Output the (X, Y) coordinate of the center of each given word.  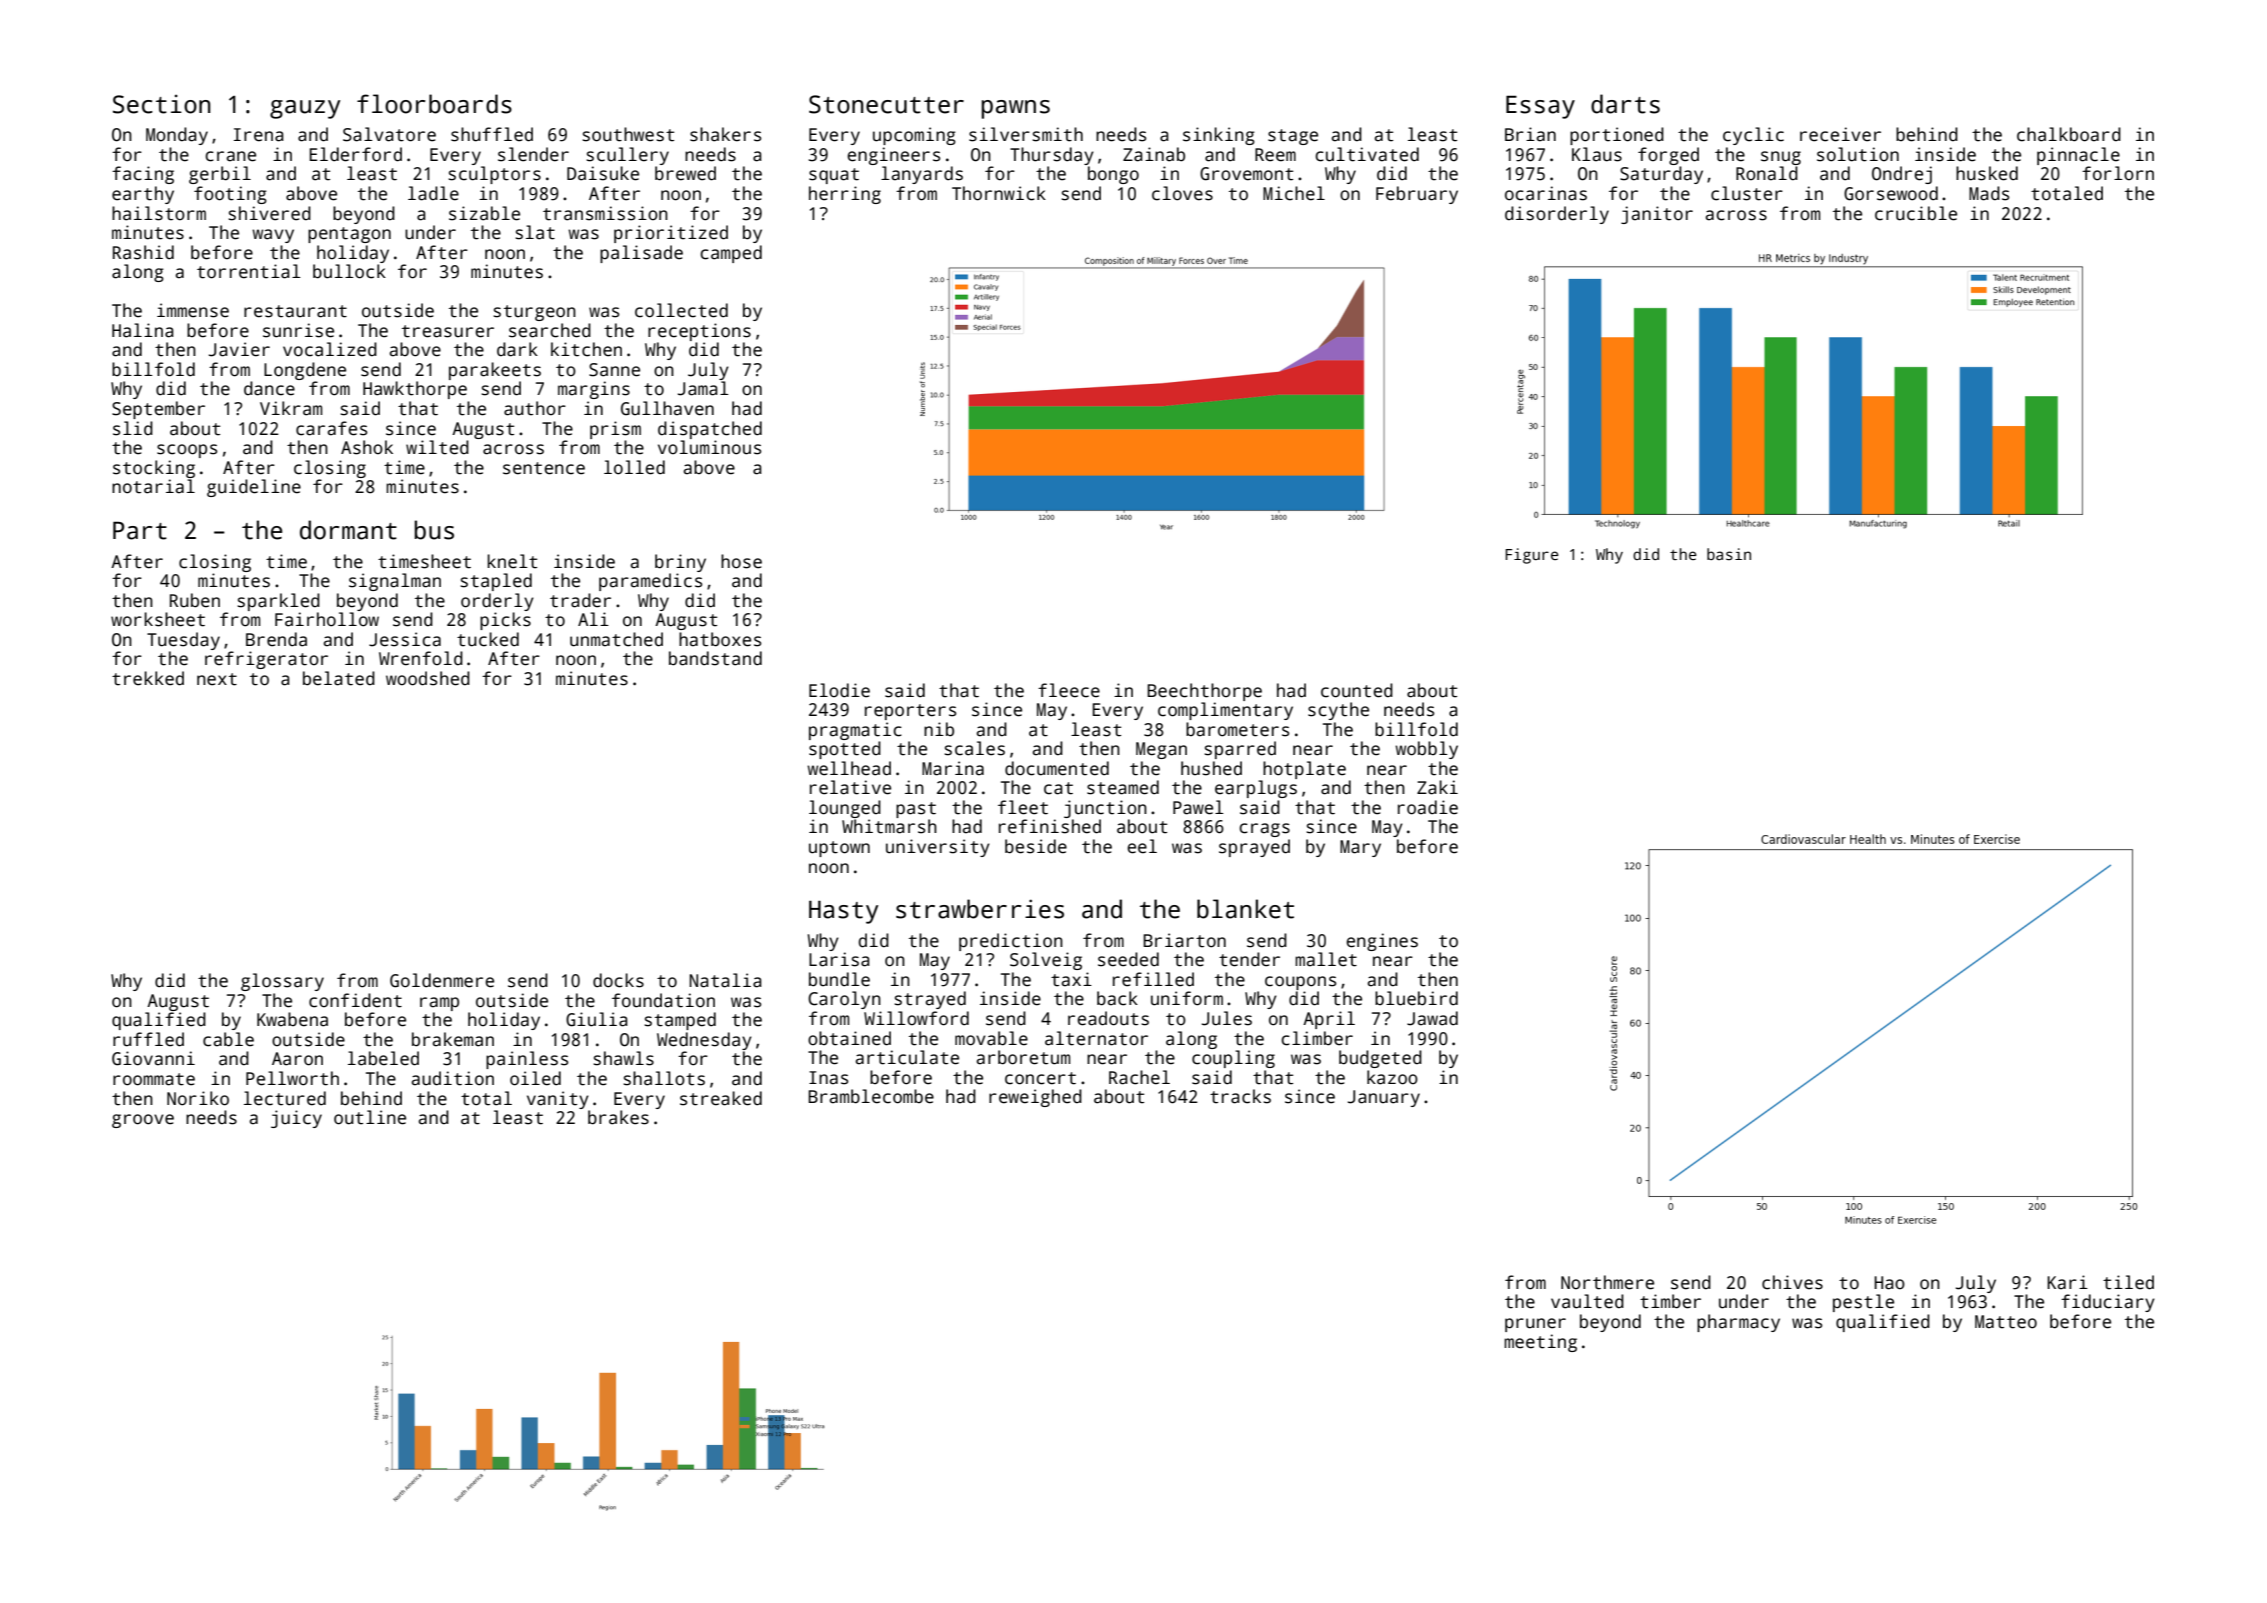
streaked (721, 1098)
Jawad (1432, 1018)
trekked (148, 678)
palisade (641, 254)
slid (133, 428)
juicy (296, 1119)
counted (1357, 690)
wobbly (1426, 750)
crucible (1916, 213)
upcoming (914, 136)
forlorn (2118, 173)
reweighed (1035, 1098)
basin (1729, 554)
